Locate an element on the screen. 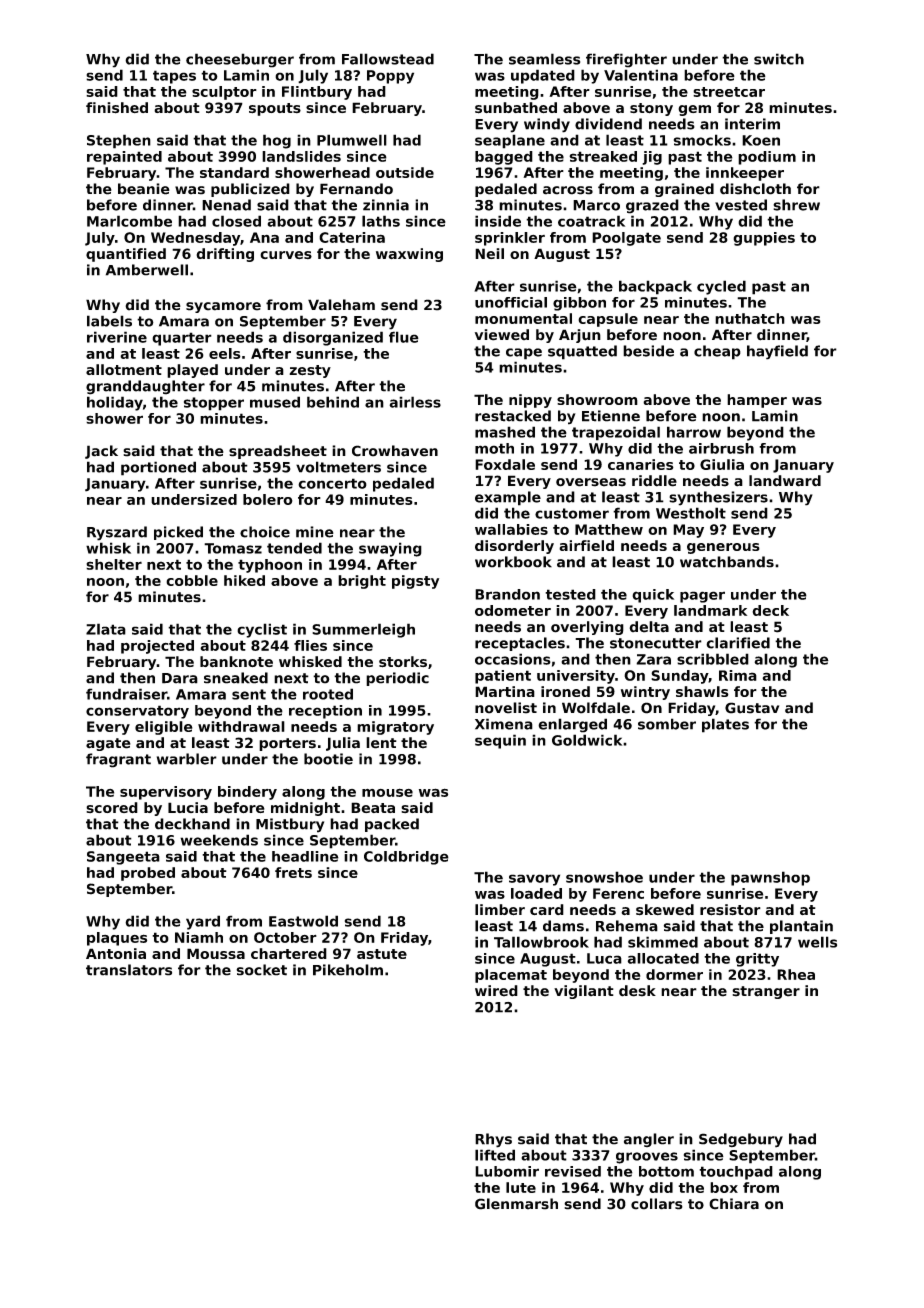  spreadsheet is located at coordinates (278, 452).
